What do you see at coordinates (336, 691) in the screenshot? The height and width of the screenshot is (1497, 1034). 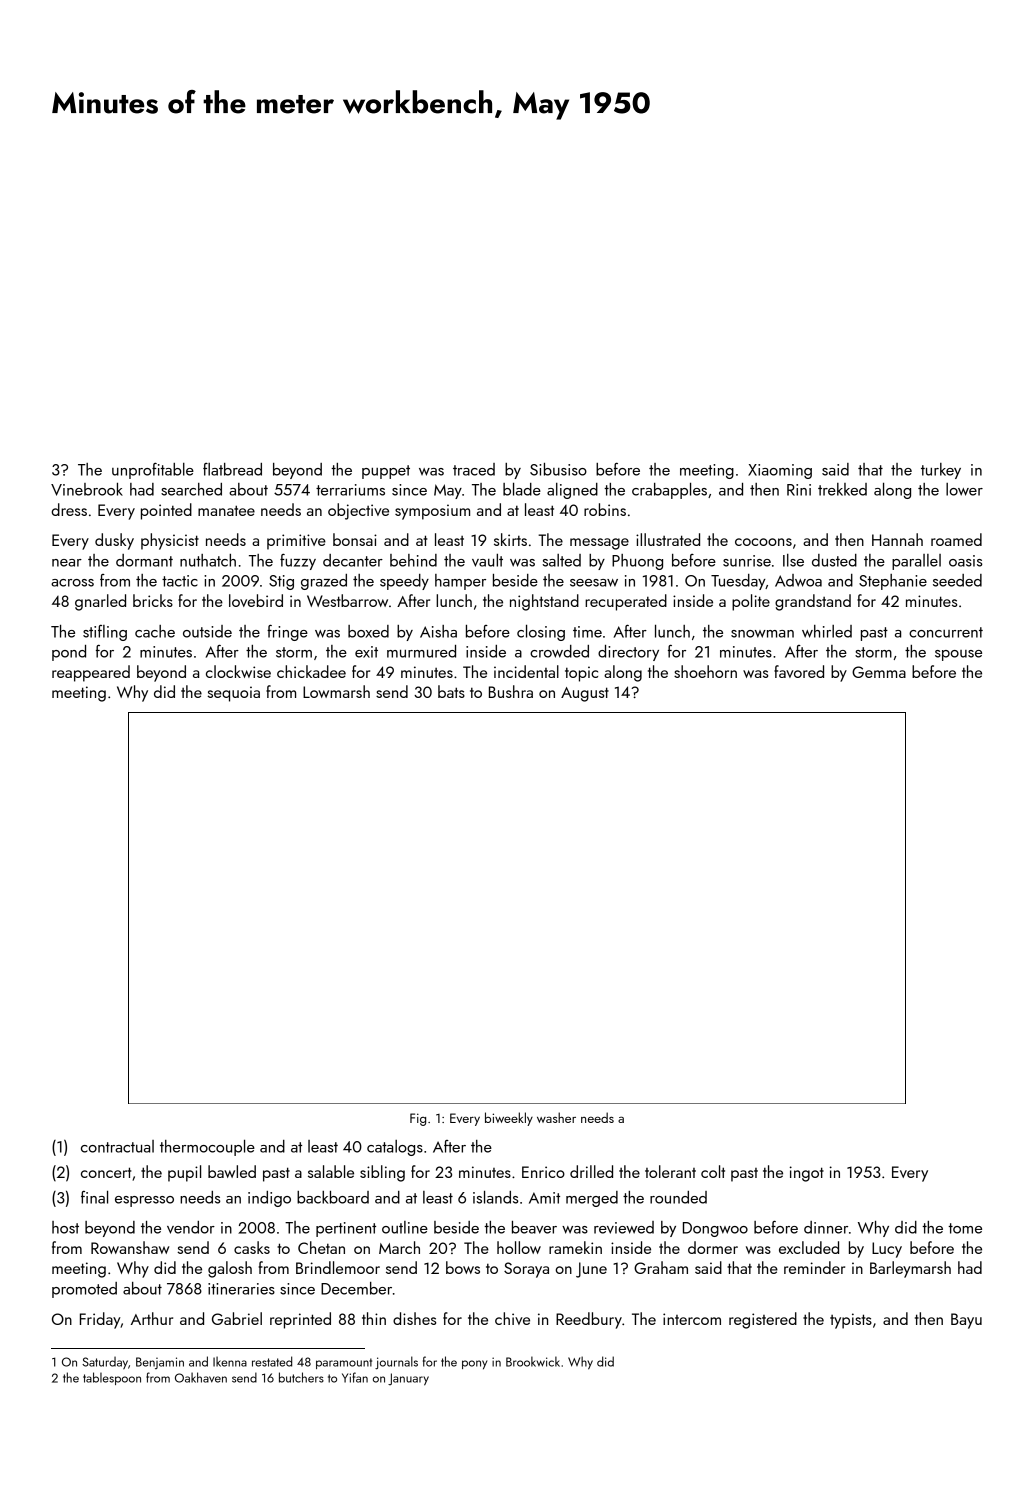 I see `Lowmarsh` at bounding box center [336, 691].
